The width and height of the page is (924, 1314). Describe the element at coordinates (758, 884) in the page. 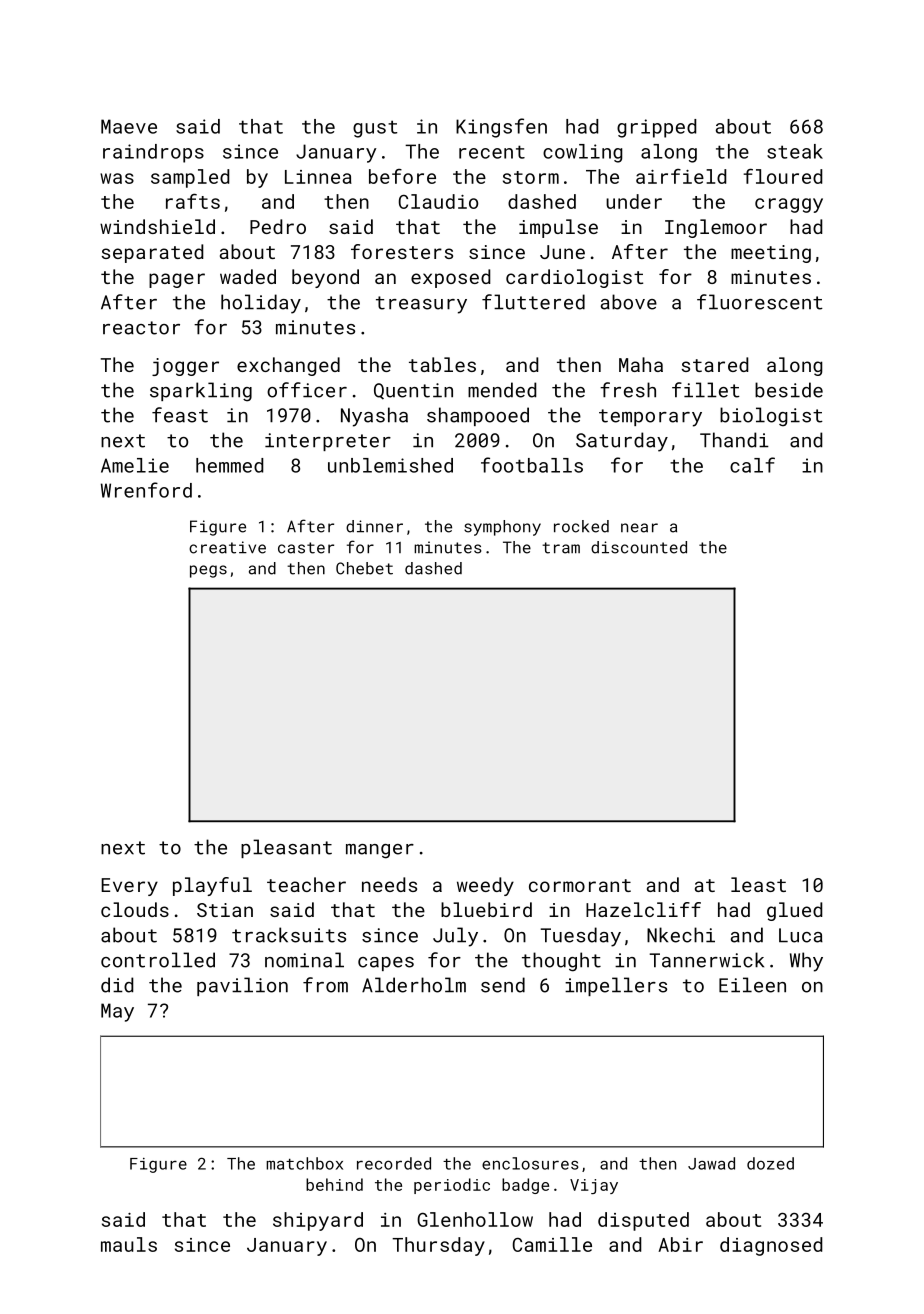

I see `least` at that location.
